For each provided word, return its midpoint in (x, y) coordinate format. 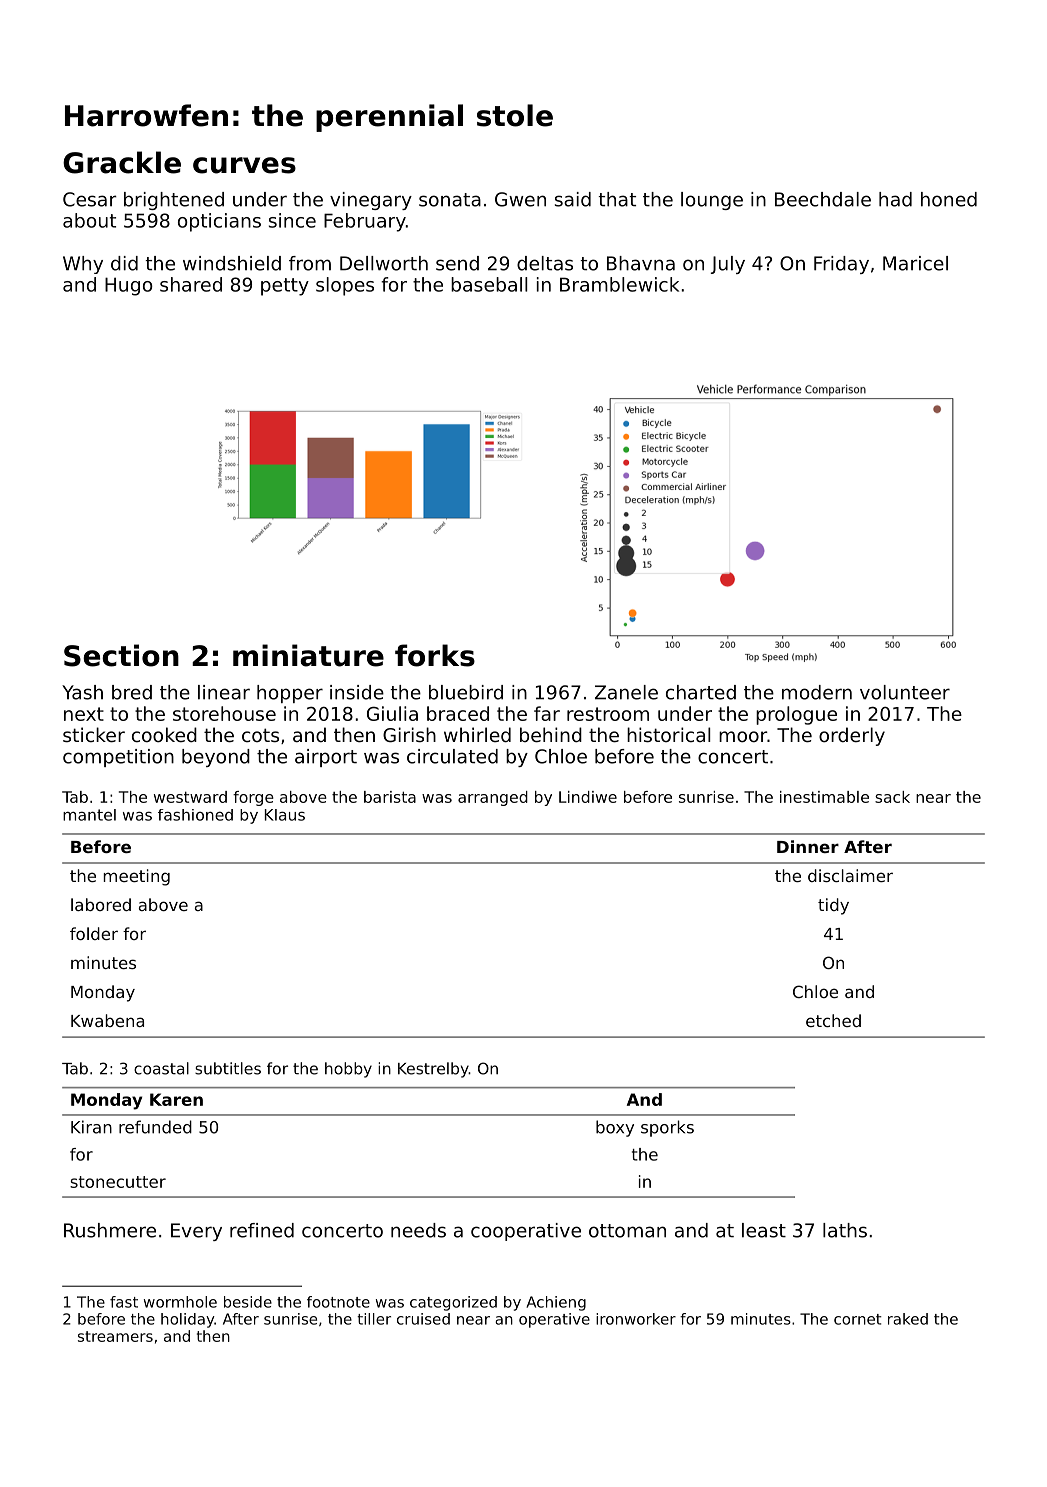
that (617, 199)
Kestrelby (433, 1070)
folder (94, 933)
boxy (615, 1128)
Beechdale (823, 199)
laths (845, 1230)
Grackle (122, 162)
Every (196, 1232)
